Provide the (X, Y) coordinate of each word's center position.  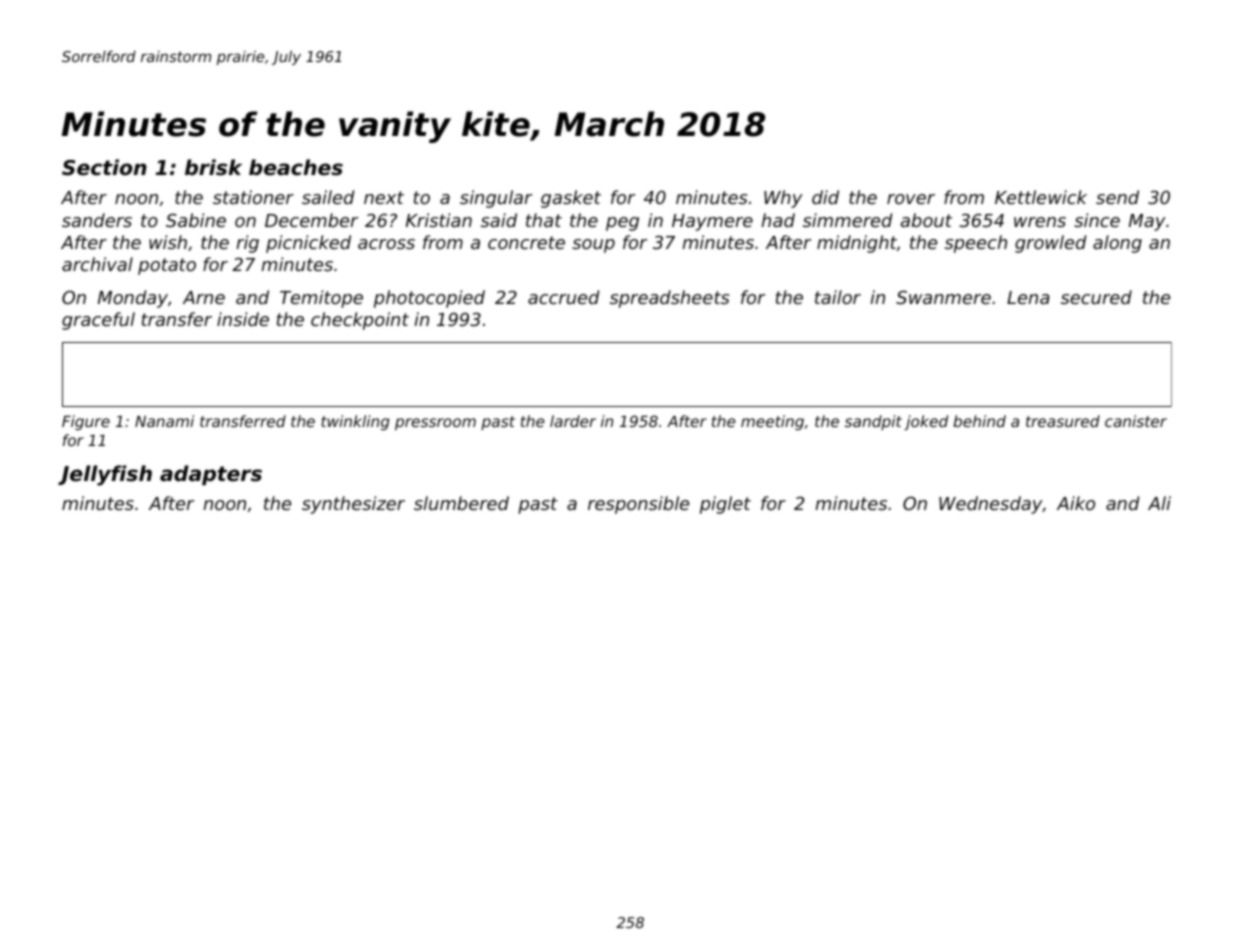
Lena (1028, 297)
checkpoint (360, 321)
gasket (571, 199)
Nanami (164, 421)
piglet (725, 505)
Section (104, 167)
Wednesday (991, 505)
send (1117, 197)
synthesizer (353, 505)
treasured (1063, 421)
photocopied (429, 299)
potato (167, 266)
